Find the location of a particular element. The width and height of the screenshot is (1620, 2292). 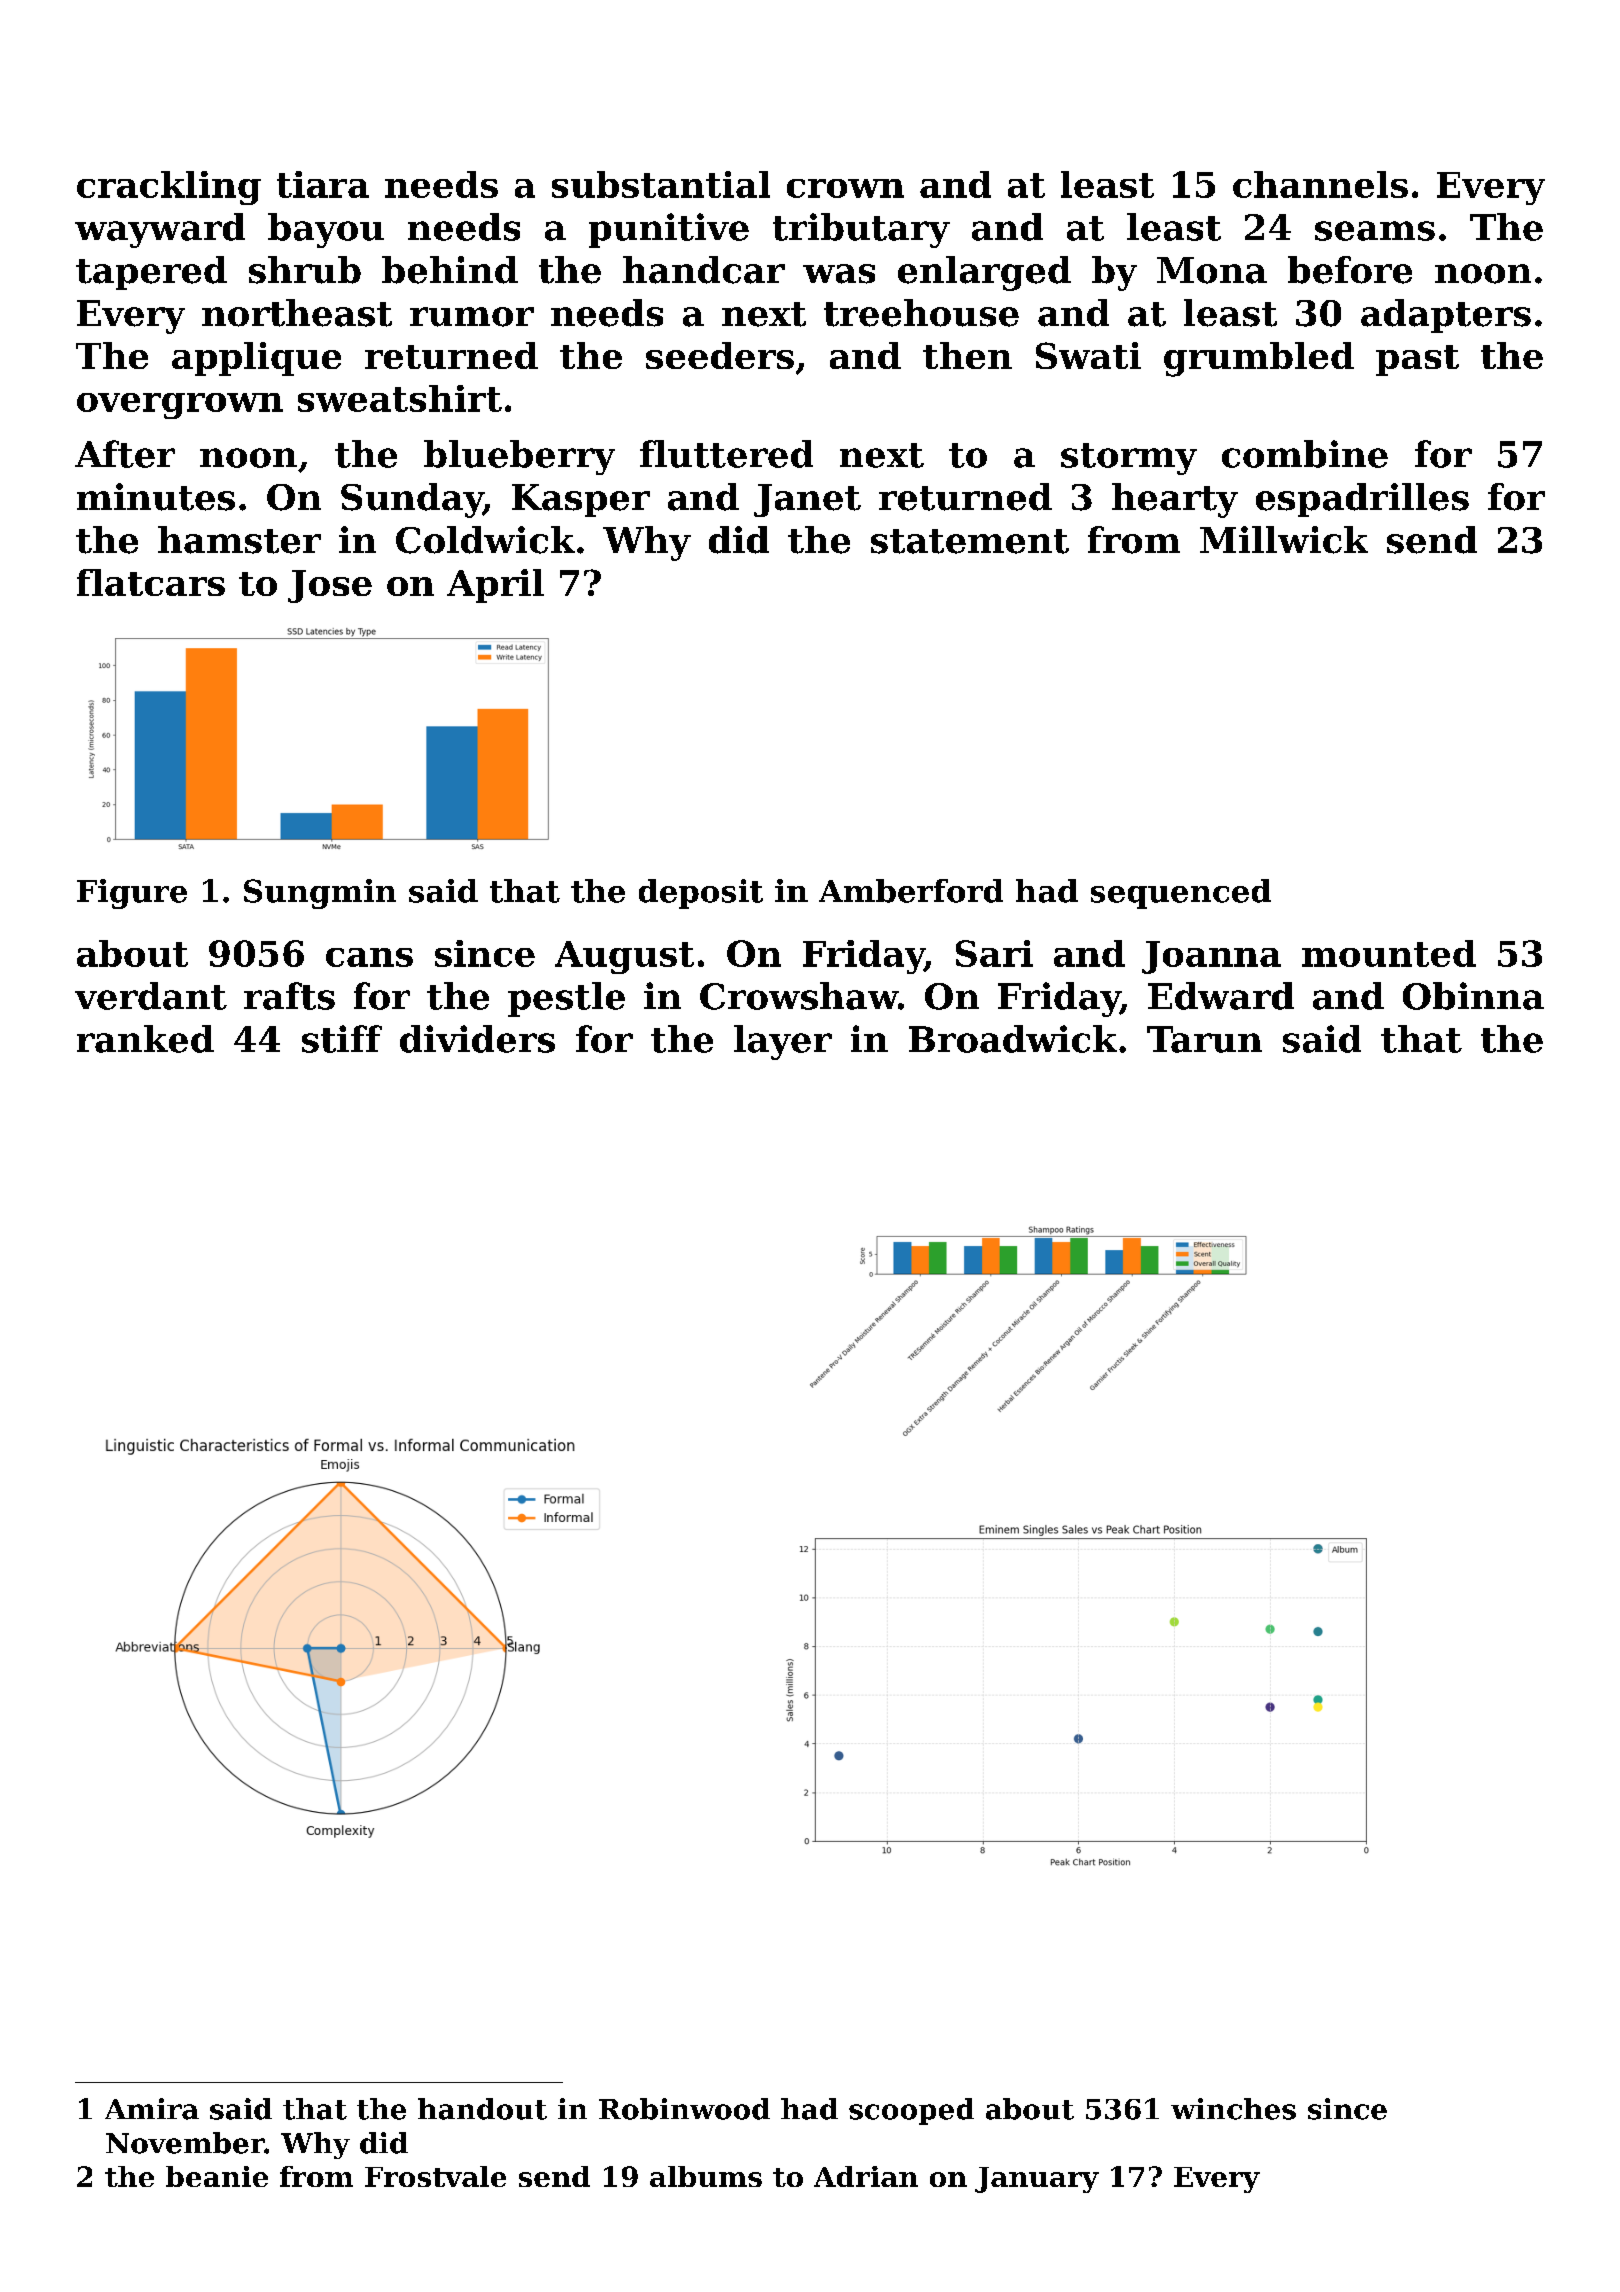

Jose is located at coordinates (330, 586).
